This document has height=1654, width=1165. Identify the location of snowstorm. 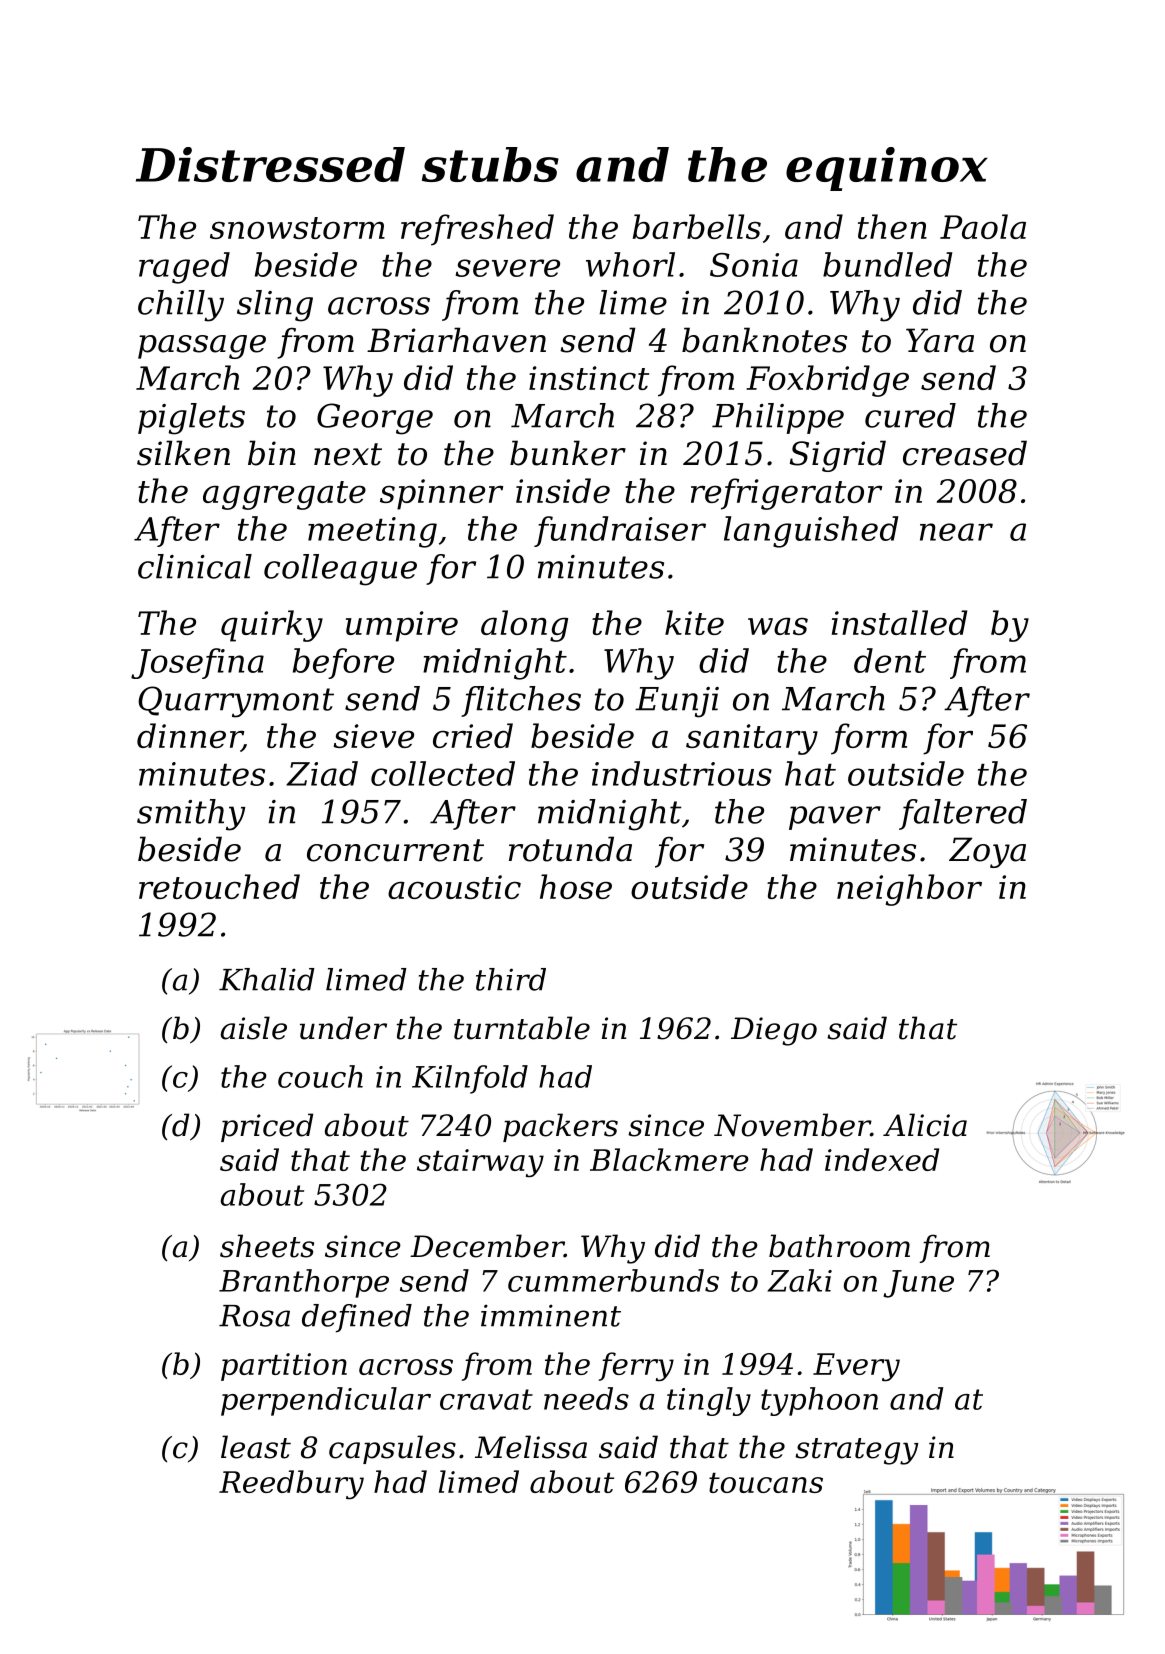
(297, 228).
